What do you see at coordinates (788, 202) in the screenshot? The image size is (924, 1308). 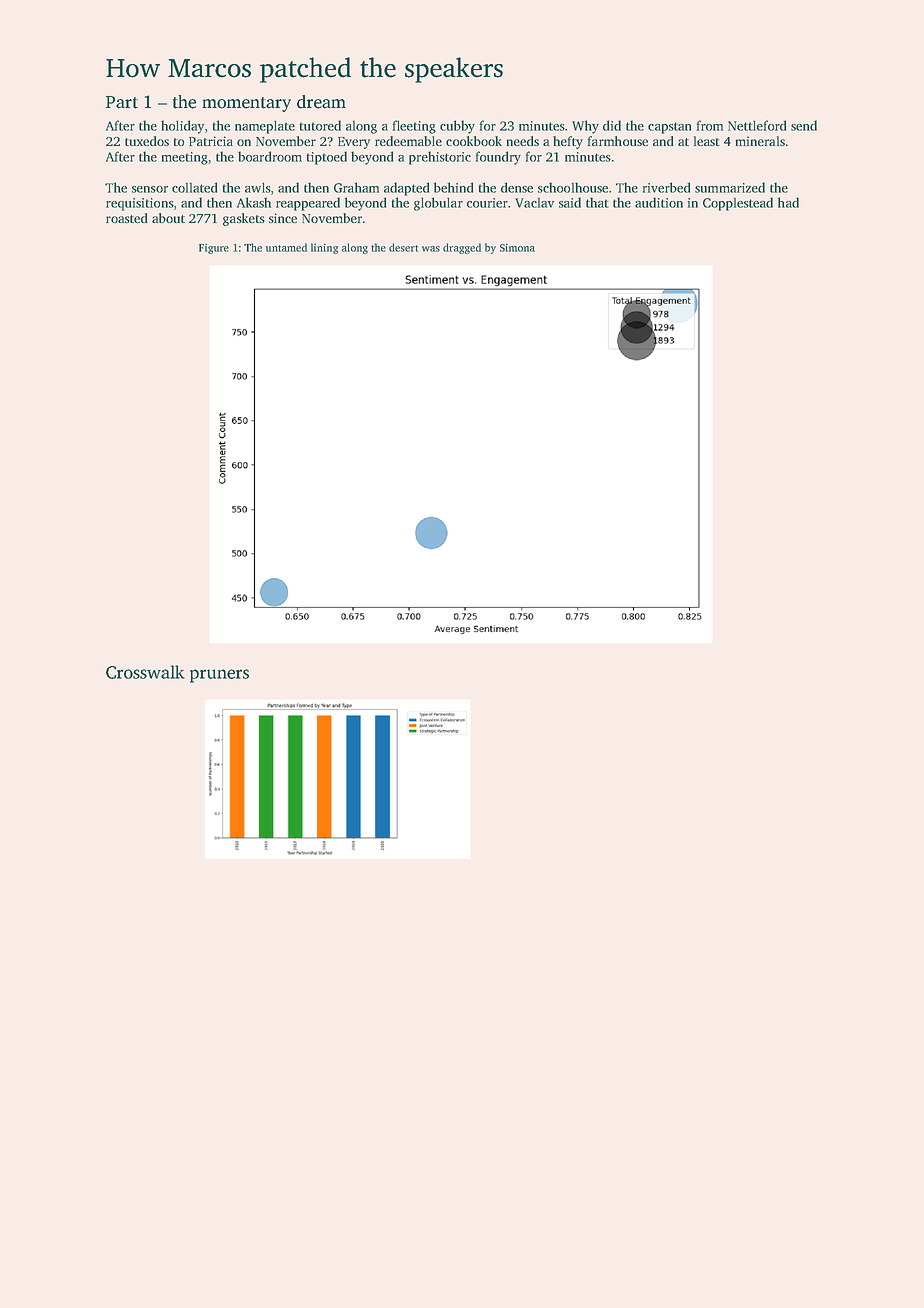 I see `had` at bounding box center [788, 202].
